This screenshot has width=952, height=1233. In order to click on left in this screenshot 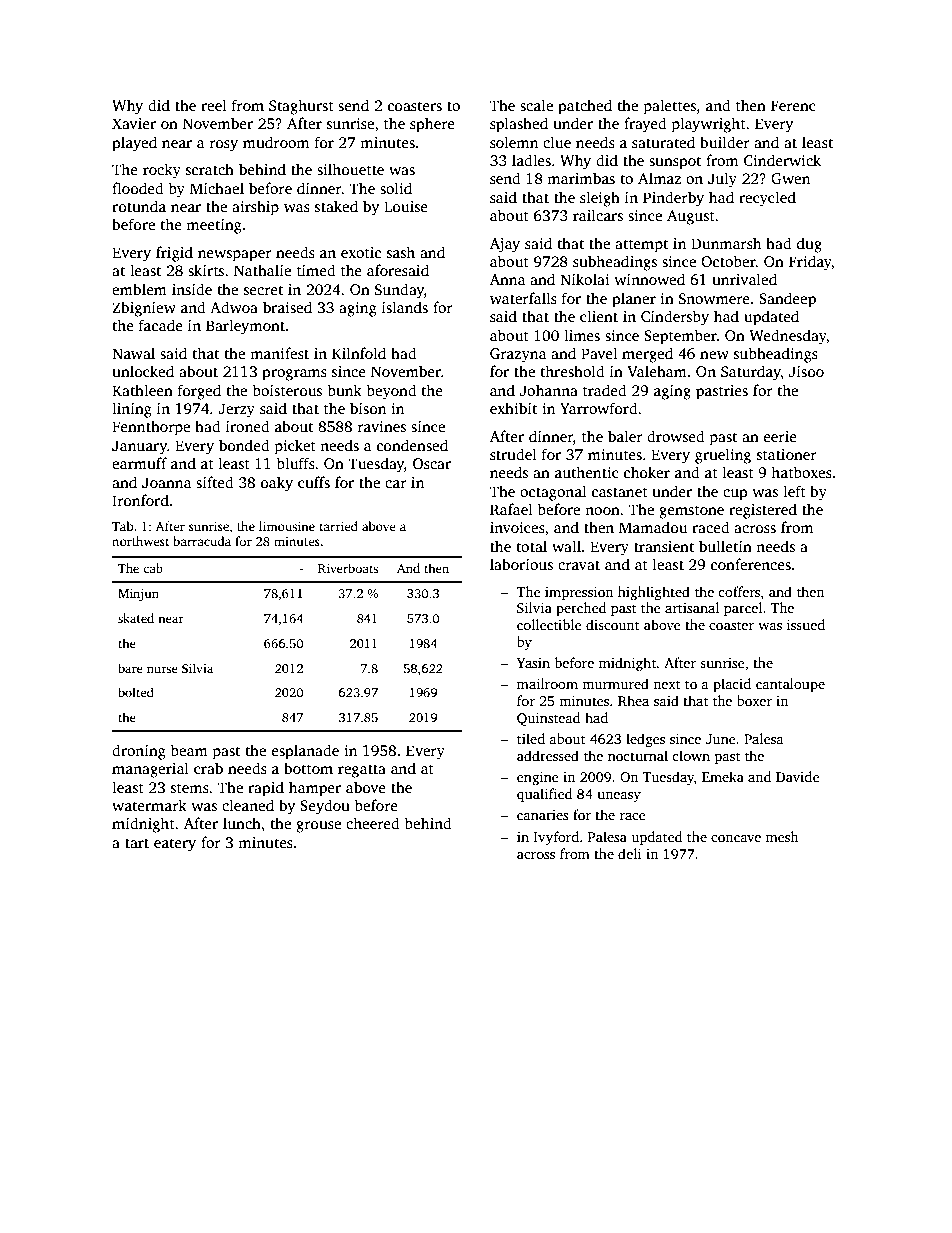, I will do `click(794, 491)`.
